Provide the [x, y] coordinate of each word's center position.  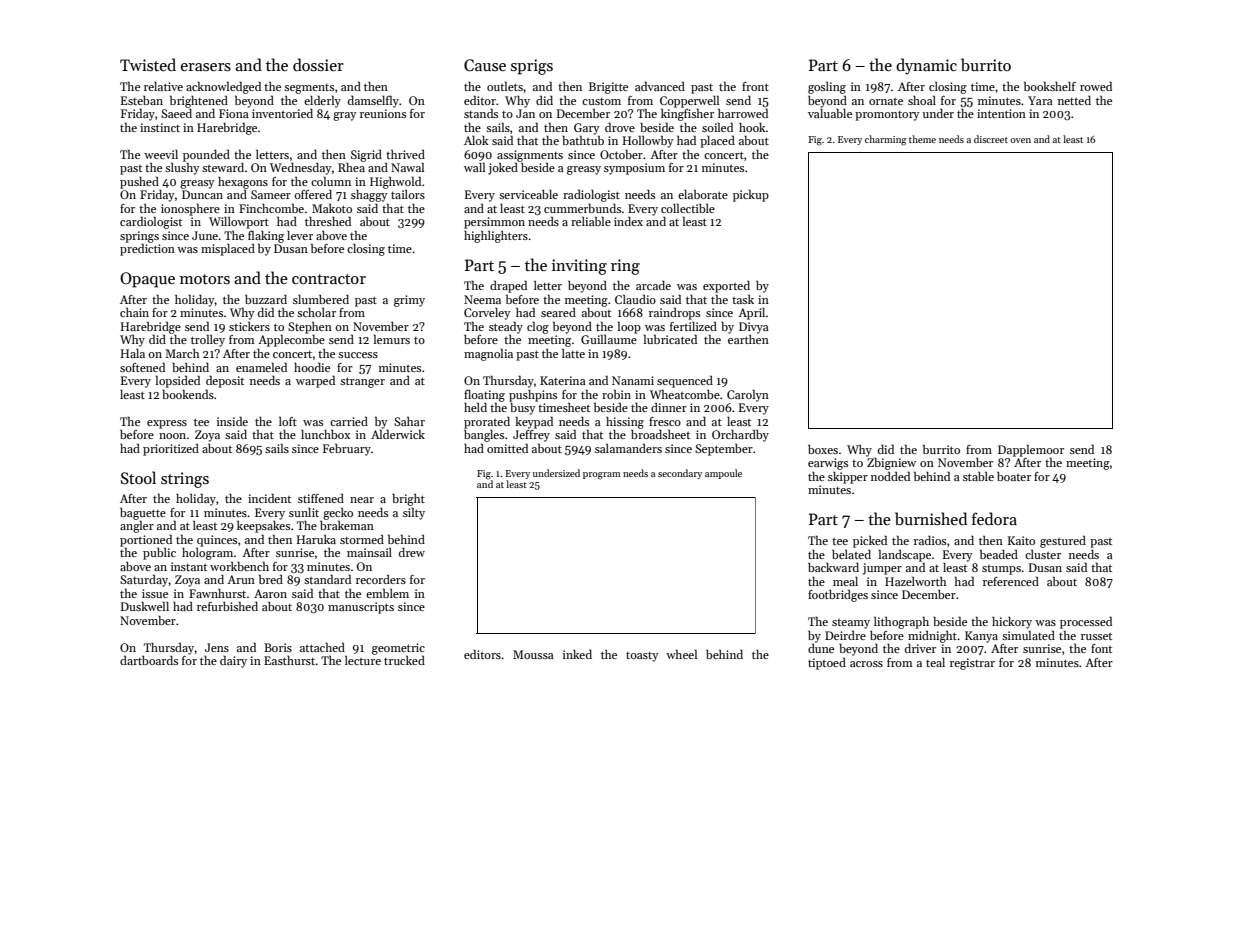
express [167, 424]
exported [726, 287]
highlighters [496, 236]
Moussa [533, 654]
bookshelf [1050, 86]
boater [1014, 476]
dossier [318, 64]
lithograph [901, 622]
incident [269, 498]
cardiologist [151, 222]
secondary [680, 474]
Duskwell [145, 606]
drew [412, 552]
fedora [994, 518]
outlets [505, 86]
